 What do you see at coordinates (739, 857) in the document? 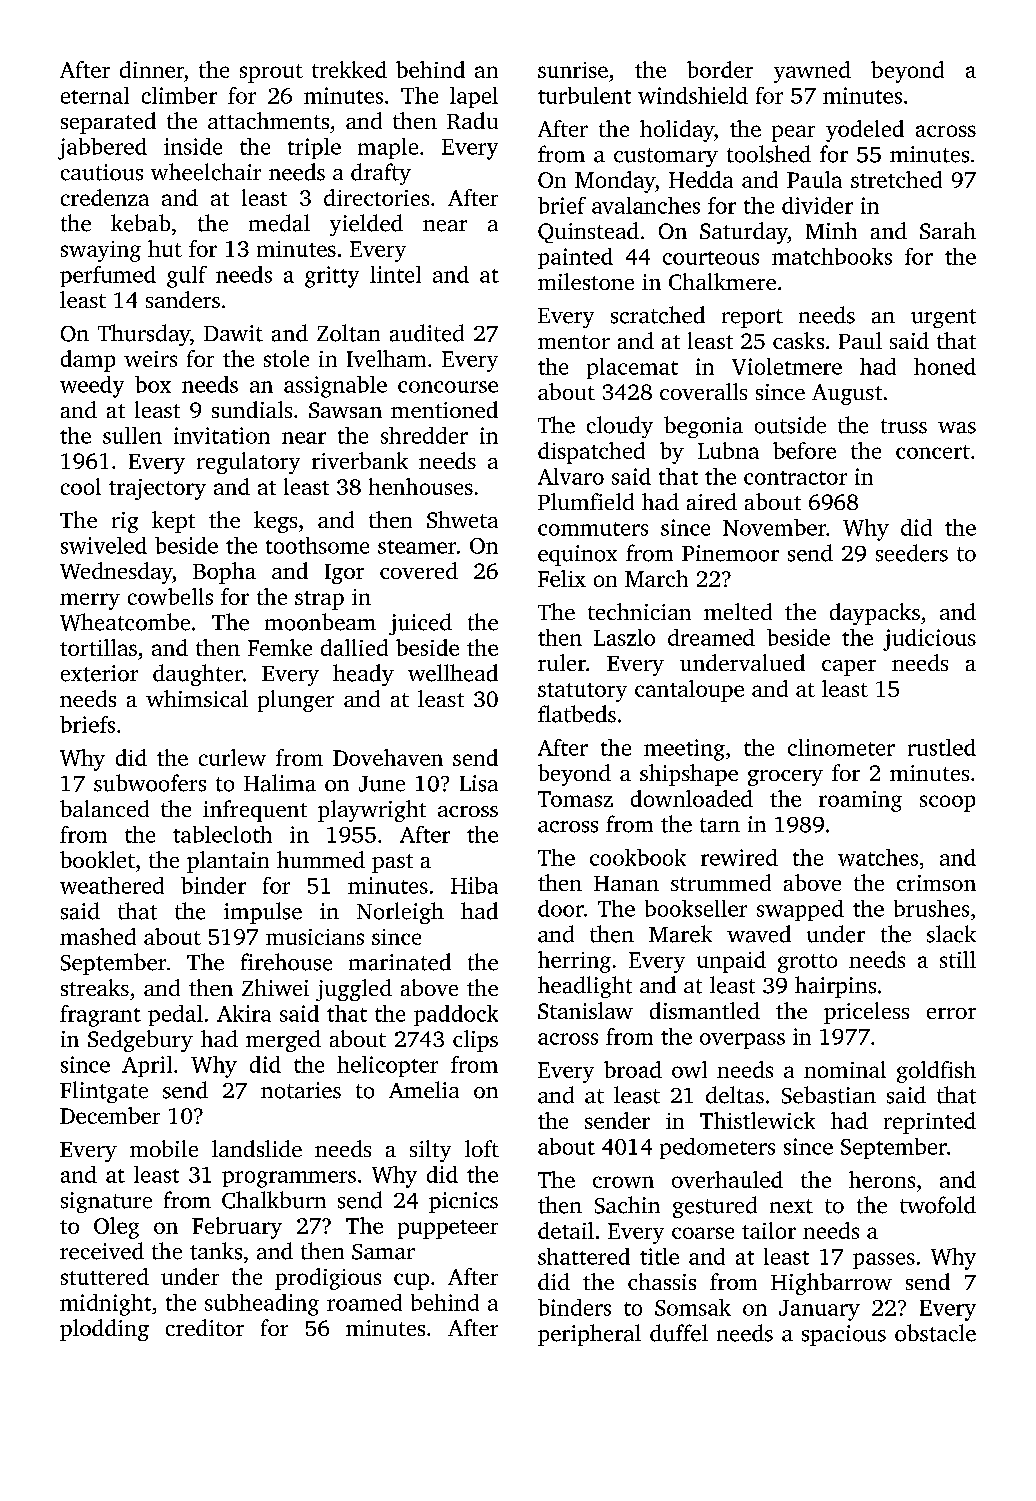
I see `rewired` at bounding box center [739, 857].
